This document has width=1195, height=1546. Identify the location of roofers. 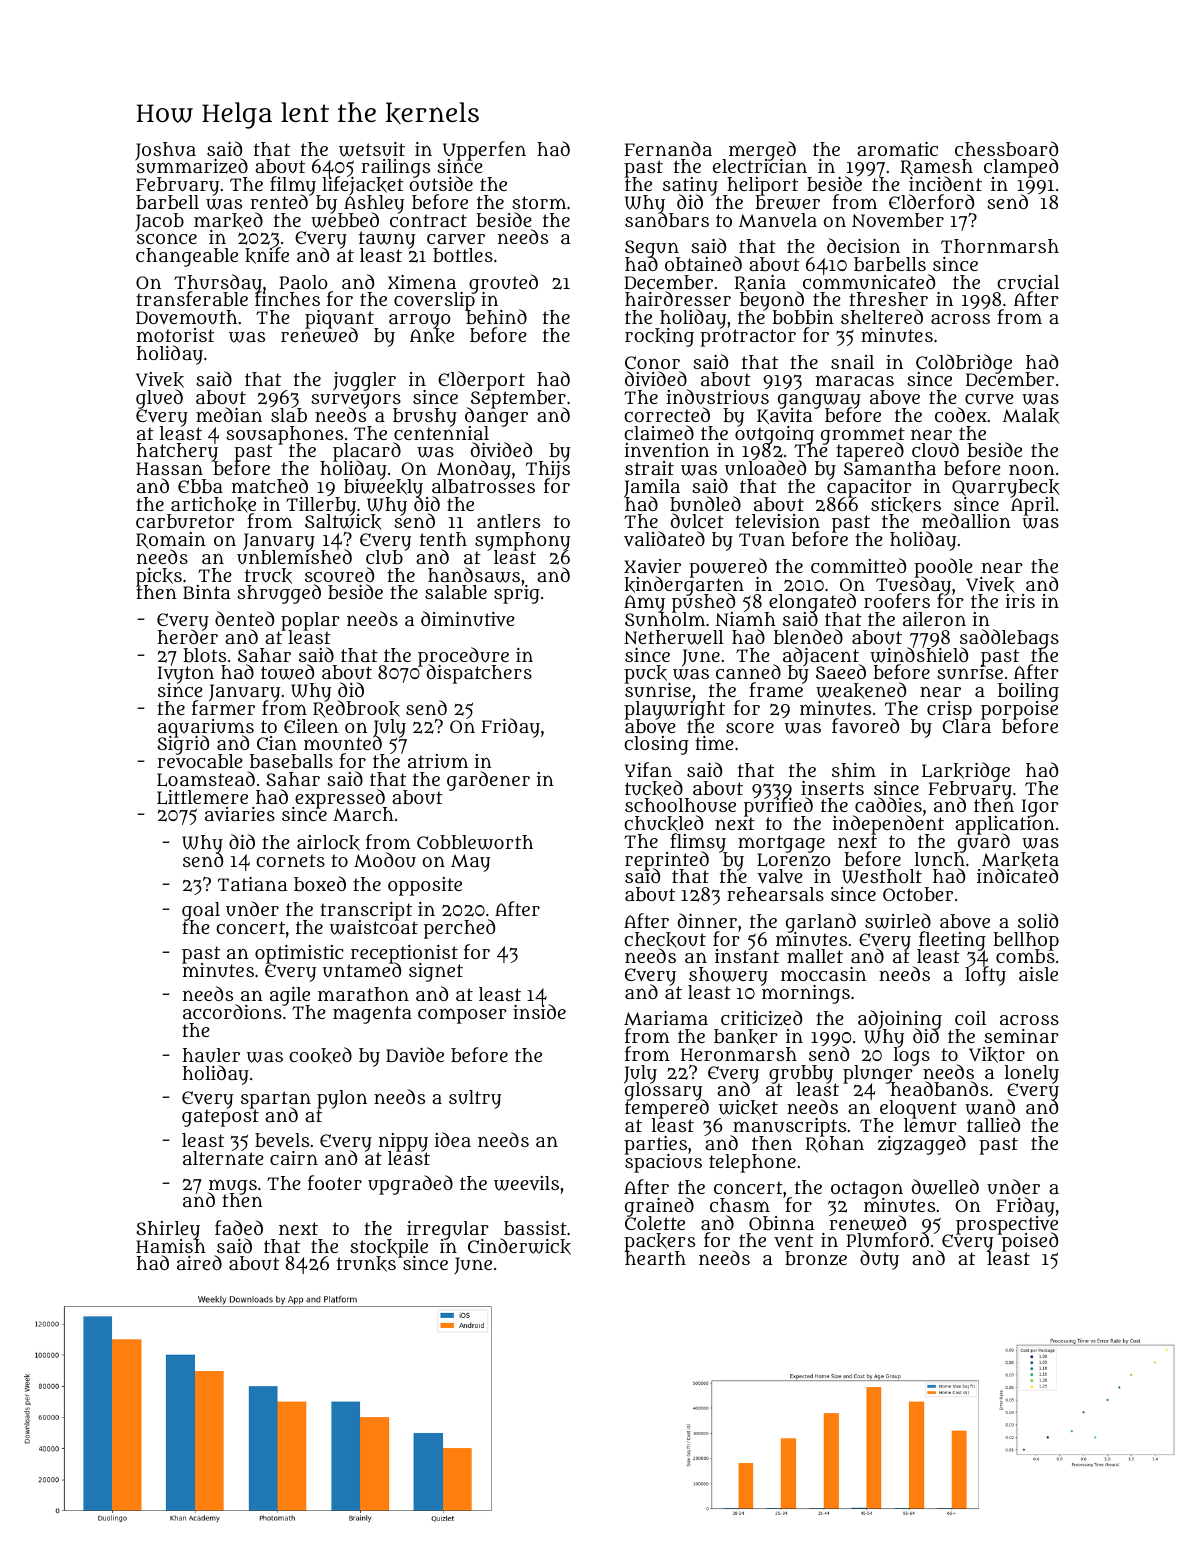
(897, 600).
